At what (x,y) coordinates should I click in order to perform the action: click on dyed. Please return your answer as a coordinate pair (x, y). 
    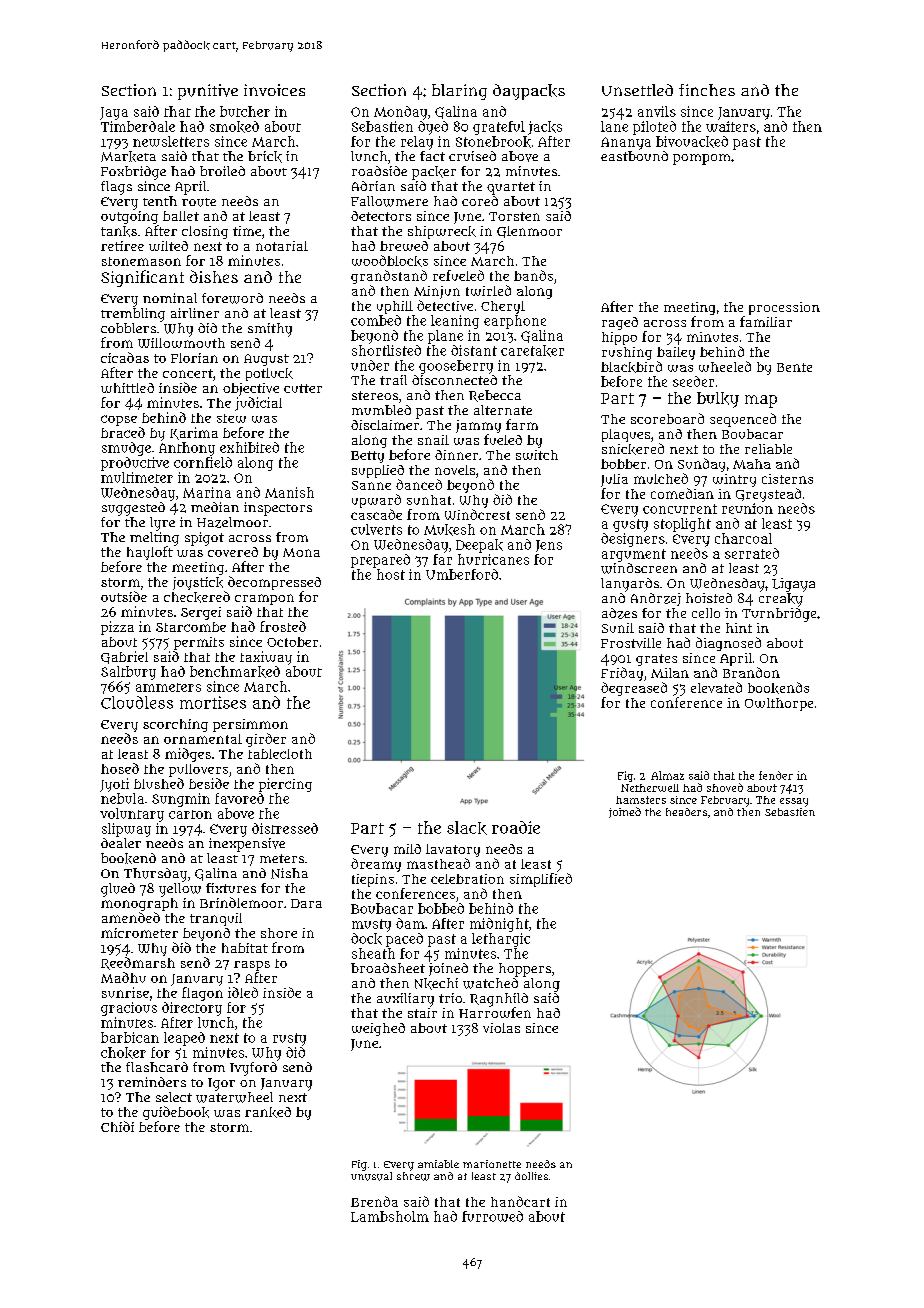
    Looking at the image, I should click on (433, 128).
